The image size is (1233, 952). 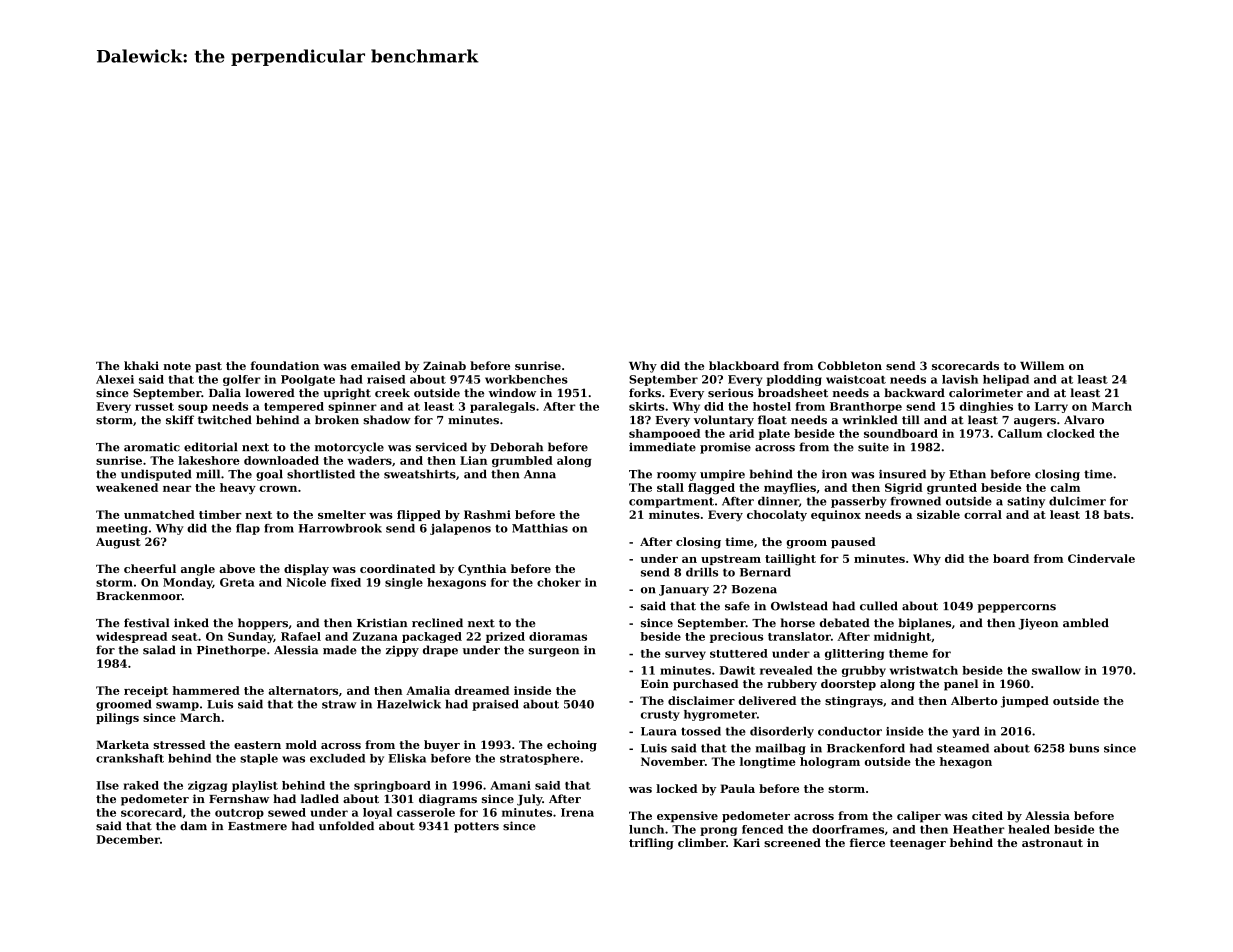 I want to click on Alexei, so click(x=115, y=379).
